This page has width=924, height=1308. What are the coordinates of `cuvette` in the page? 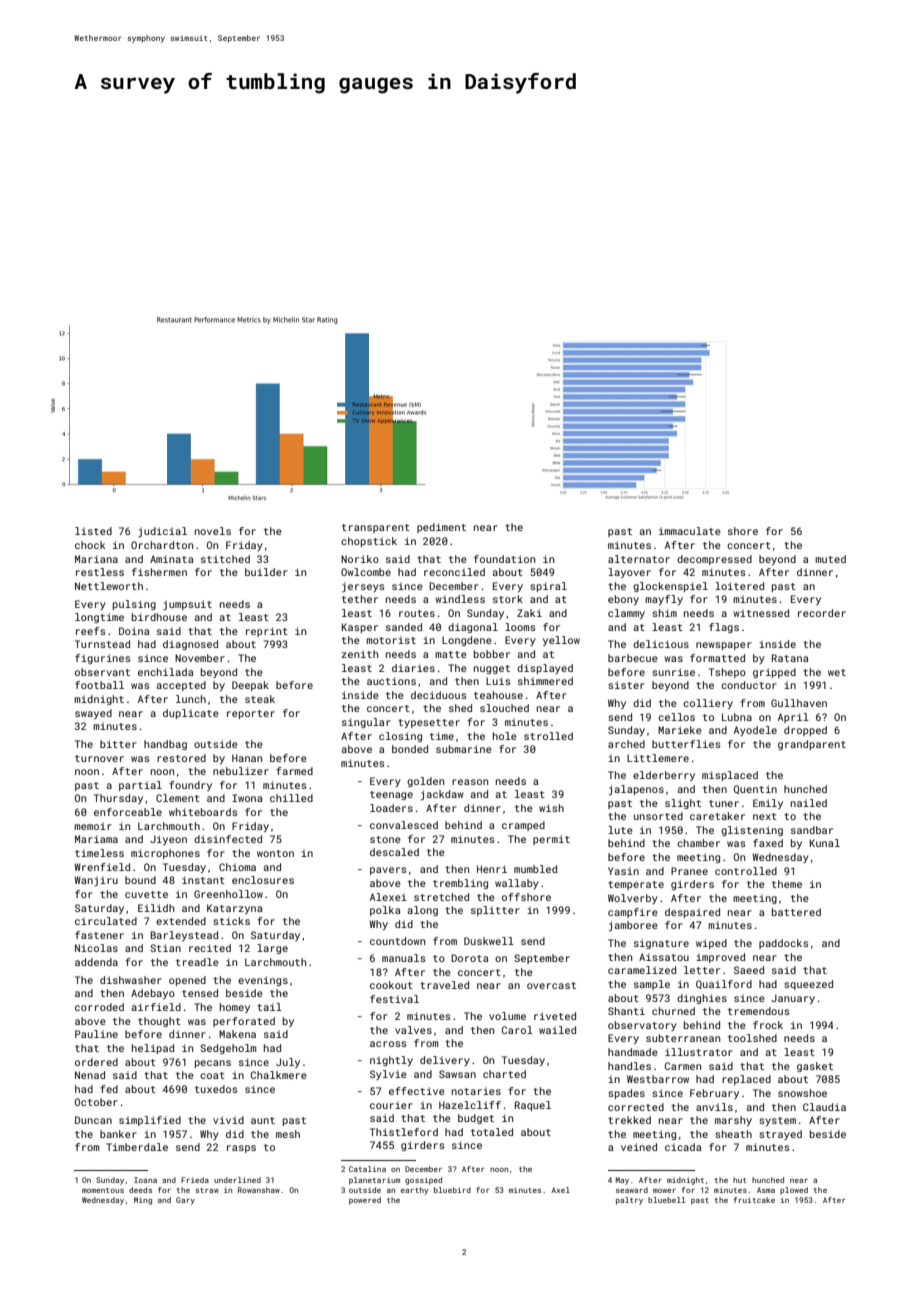 It's located at (146, 894).
